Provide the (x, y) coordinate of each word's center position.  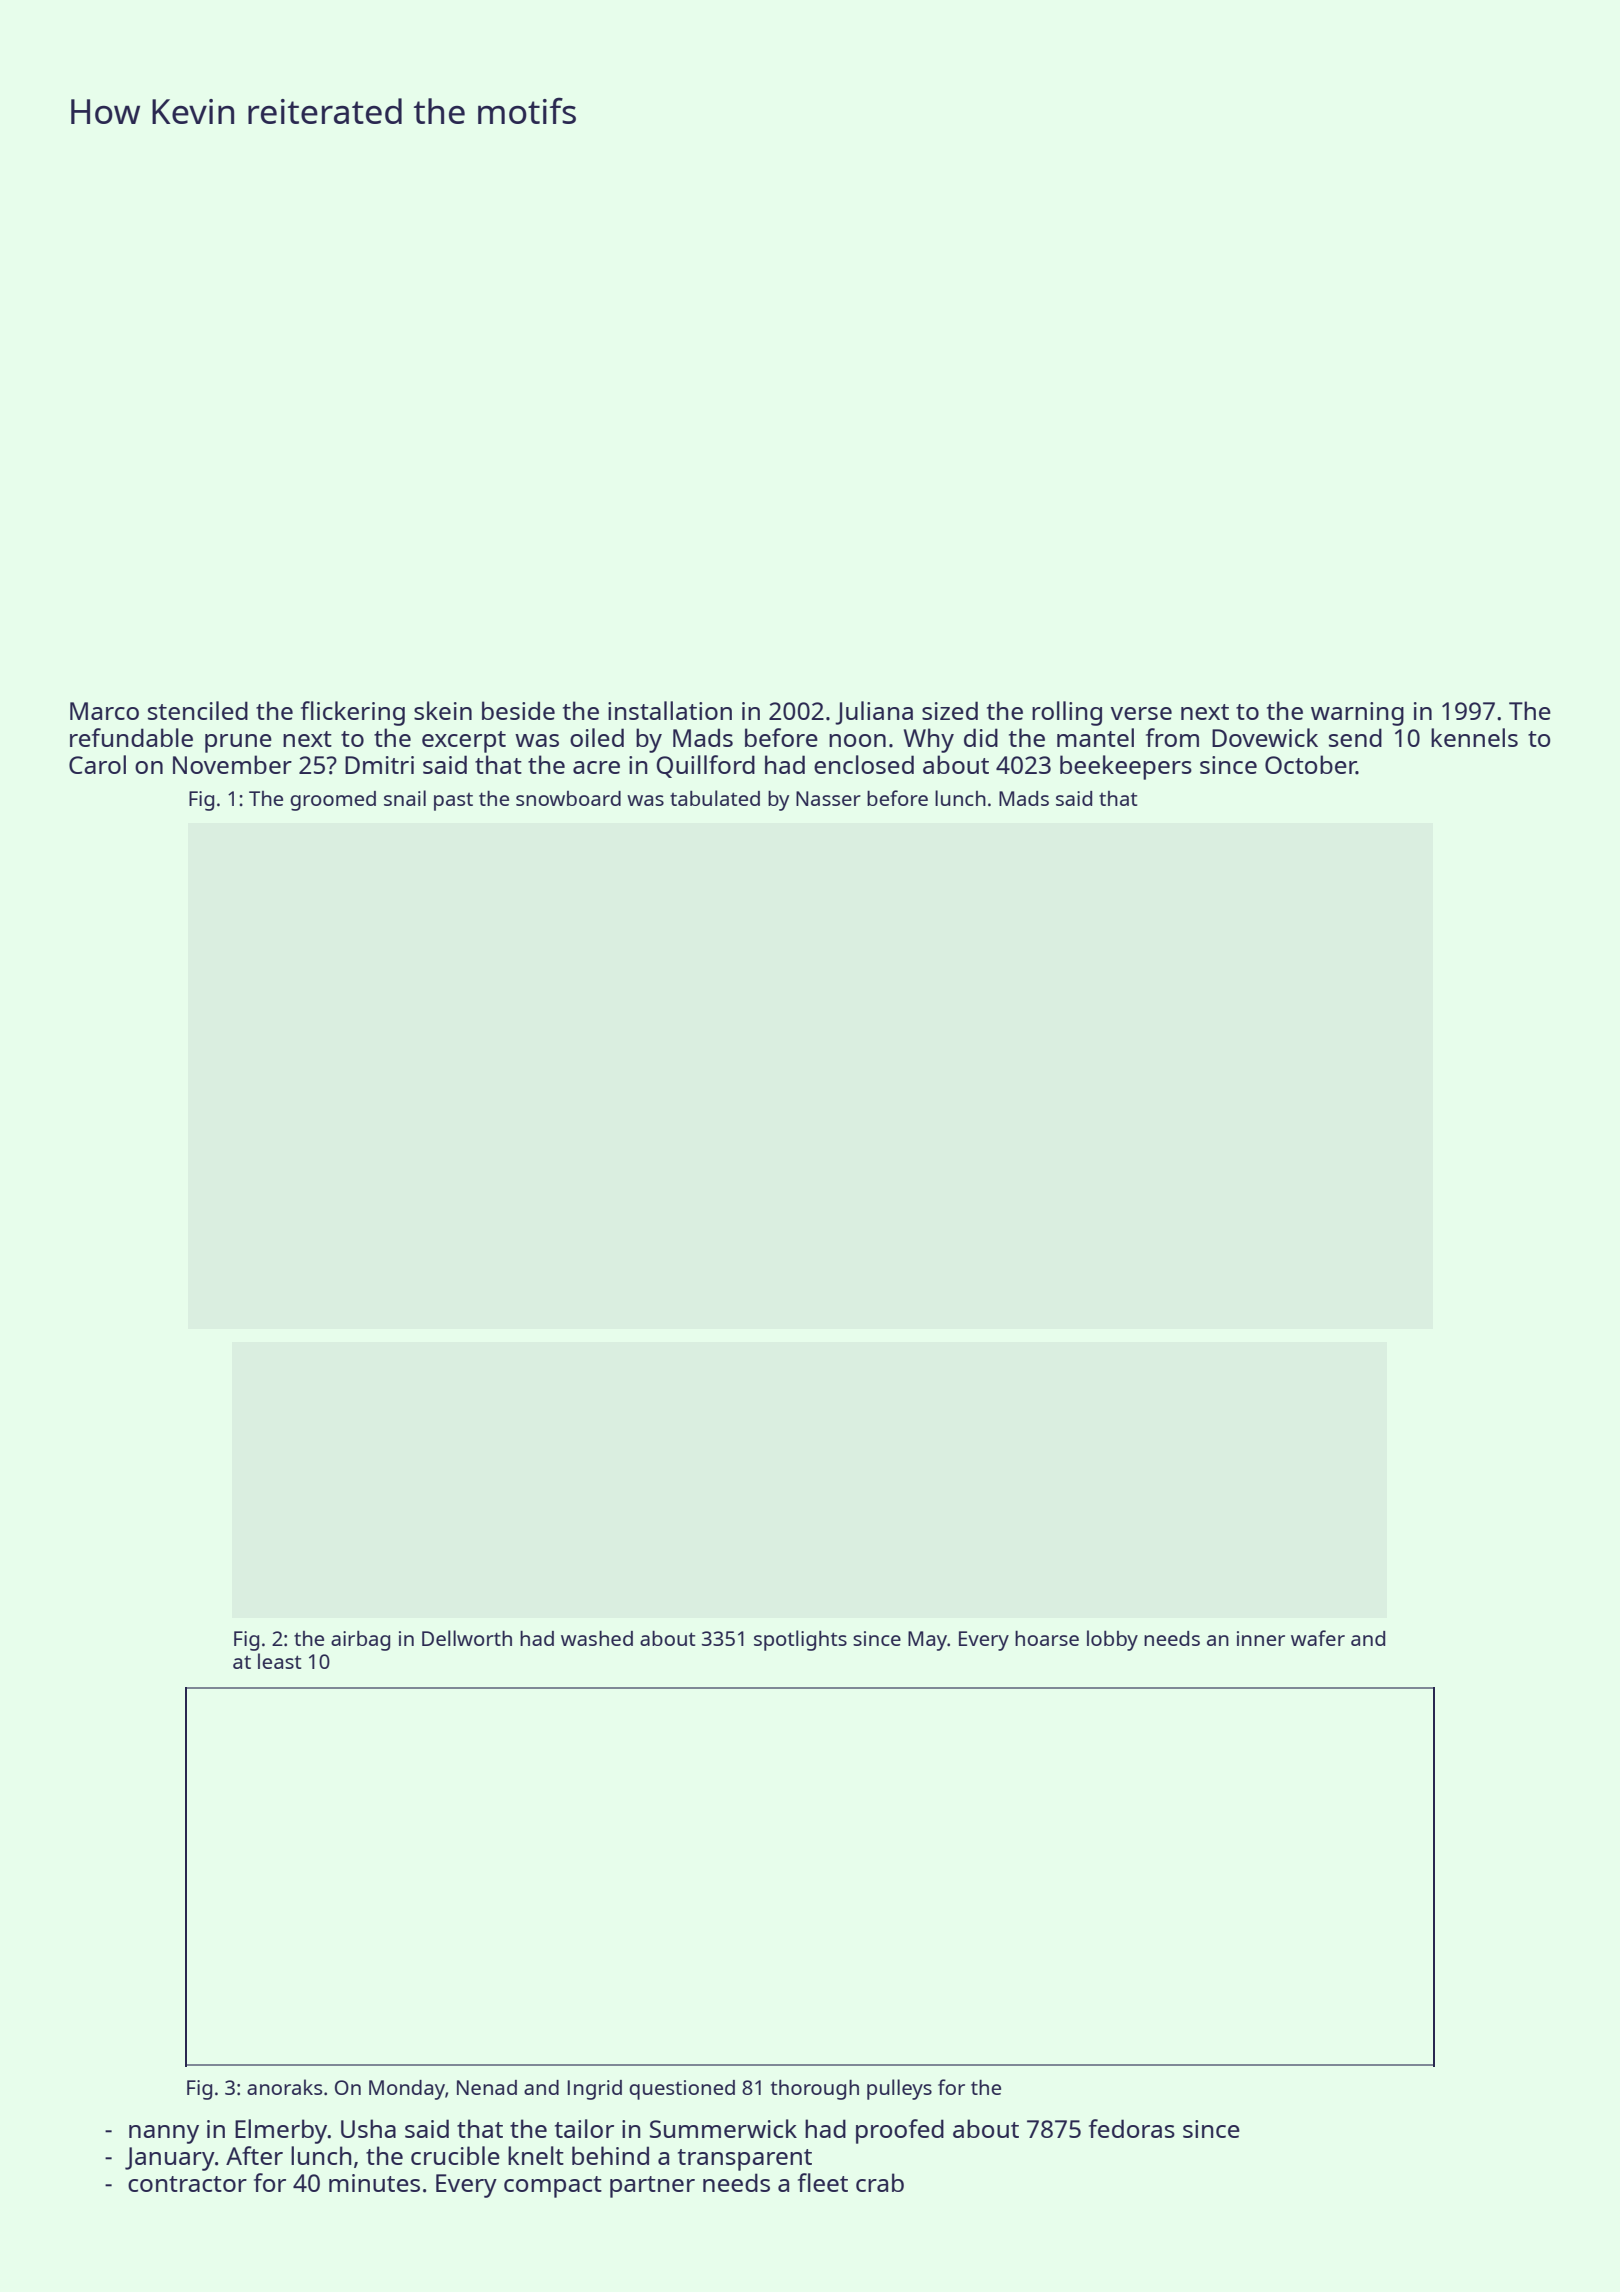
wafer (1318, 1638)
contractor (187, 2184)
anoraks (284, 2087)
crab (880, 2182)
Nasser (828, 798)
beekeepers (1126, 767)
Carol (97, 764)
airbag (360, 1641)
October (1310, 764)
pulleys (899, 2089)
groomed (333, 801)
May (927, 1641)
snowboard (568, 798)
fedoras (1132, 2128)
